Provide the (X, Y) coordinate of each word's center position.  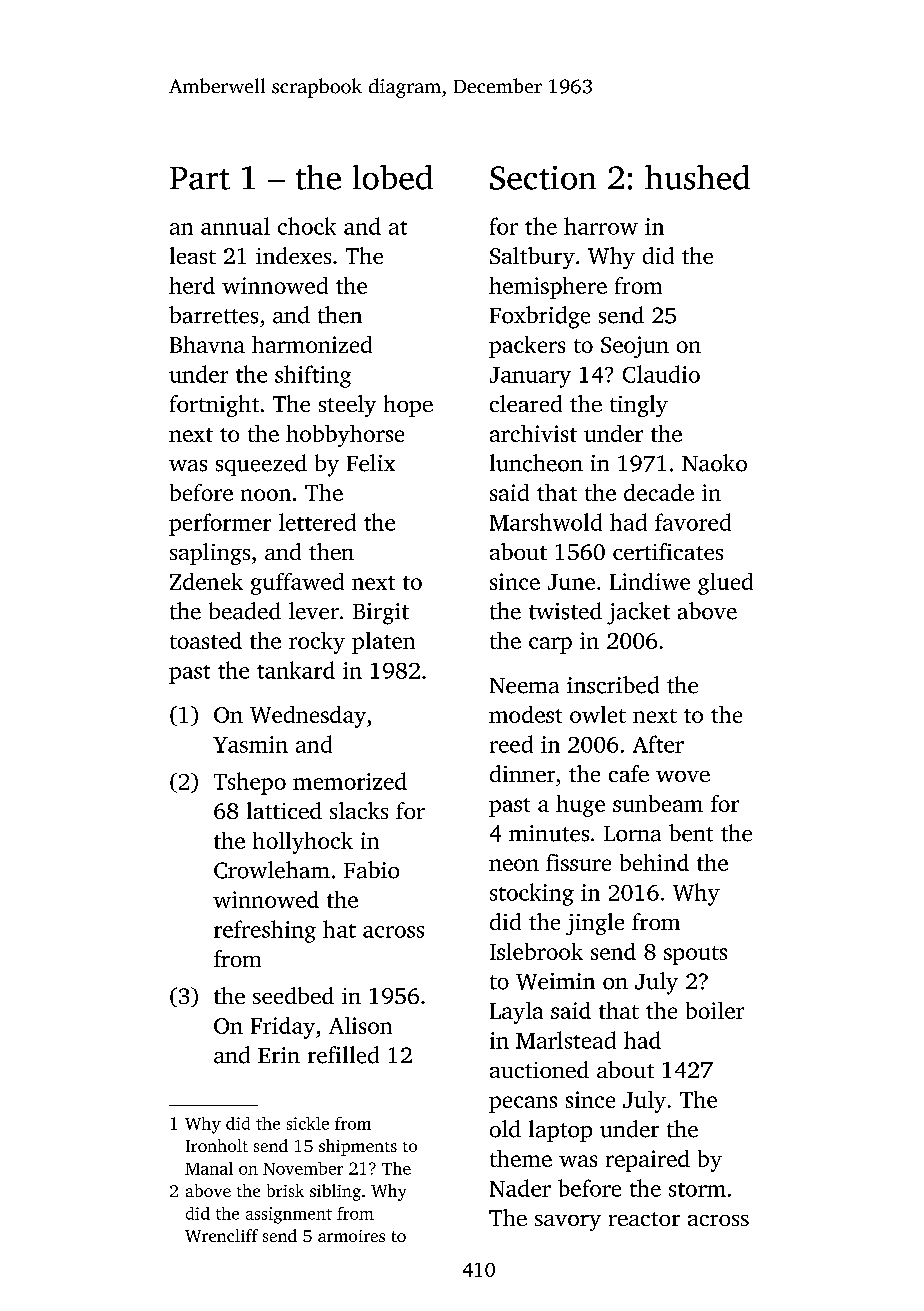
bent (691, 833)
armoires (351, 1236)
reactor (644, 1219)
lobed (393, 177)
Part (200, 178)
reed (511, 744)
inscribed (613, 685)
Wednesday (308, 717)
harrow (601, 226)
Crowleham (272, 870)
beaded (245, 611)
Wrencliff (221, 1235)
